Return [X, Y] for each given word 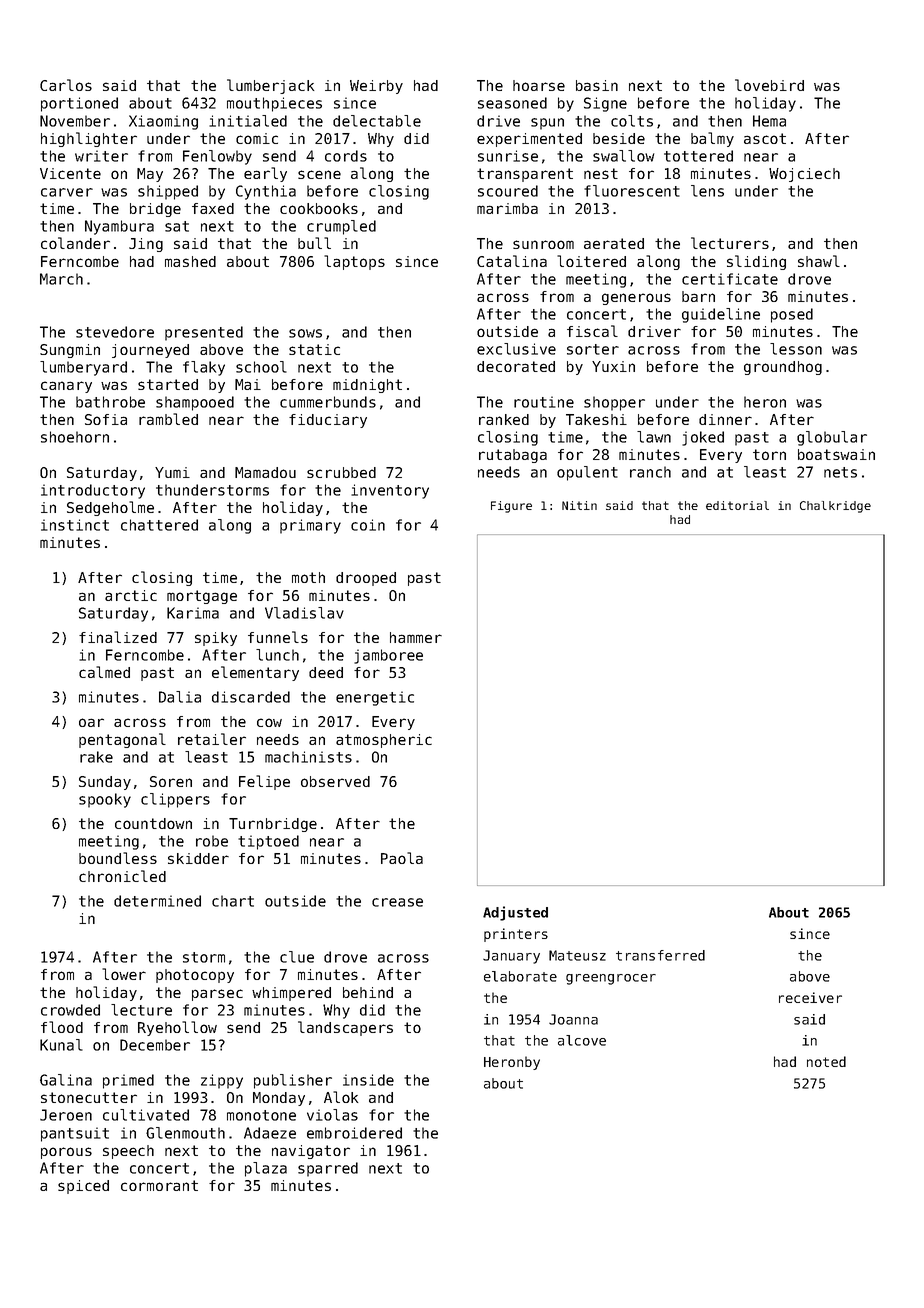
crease [397, 902]
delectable [377, 121]
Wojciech [804, 175]
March [61, 279]
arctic [131, 595]
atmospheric [384, 741]
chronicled [122, 876]
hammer [416, 637]
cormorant [159, 1185]
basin [597, 85]
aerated [614, 243]
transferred [660, 955]
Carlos [66, 85]
